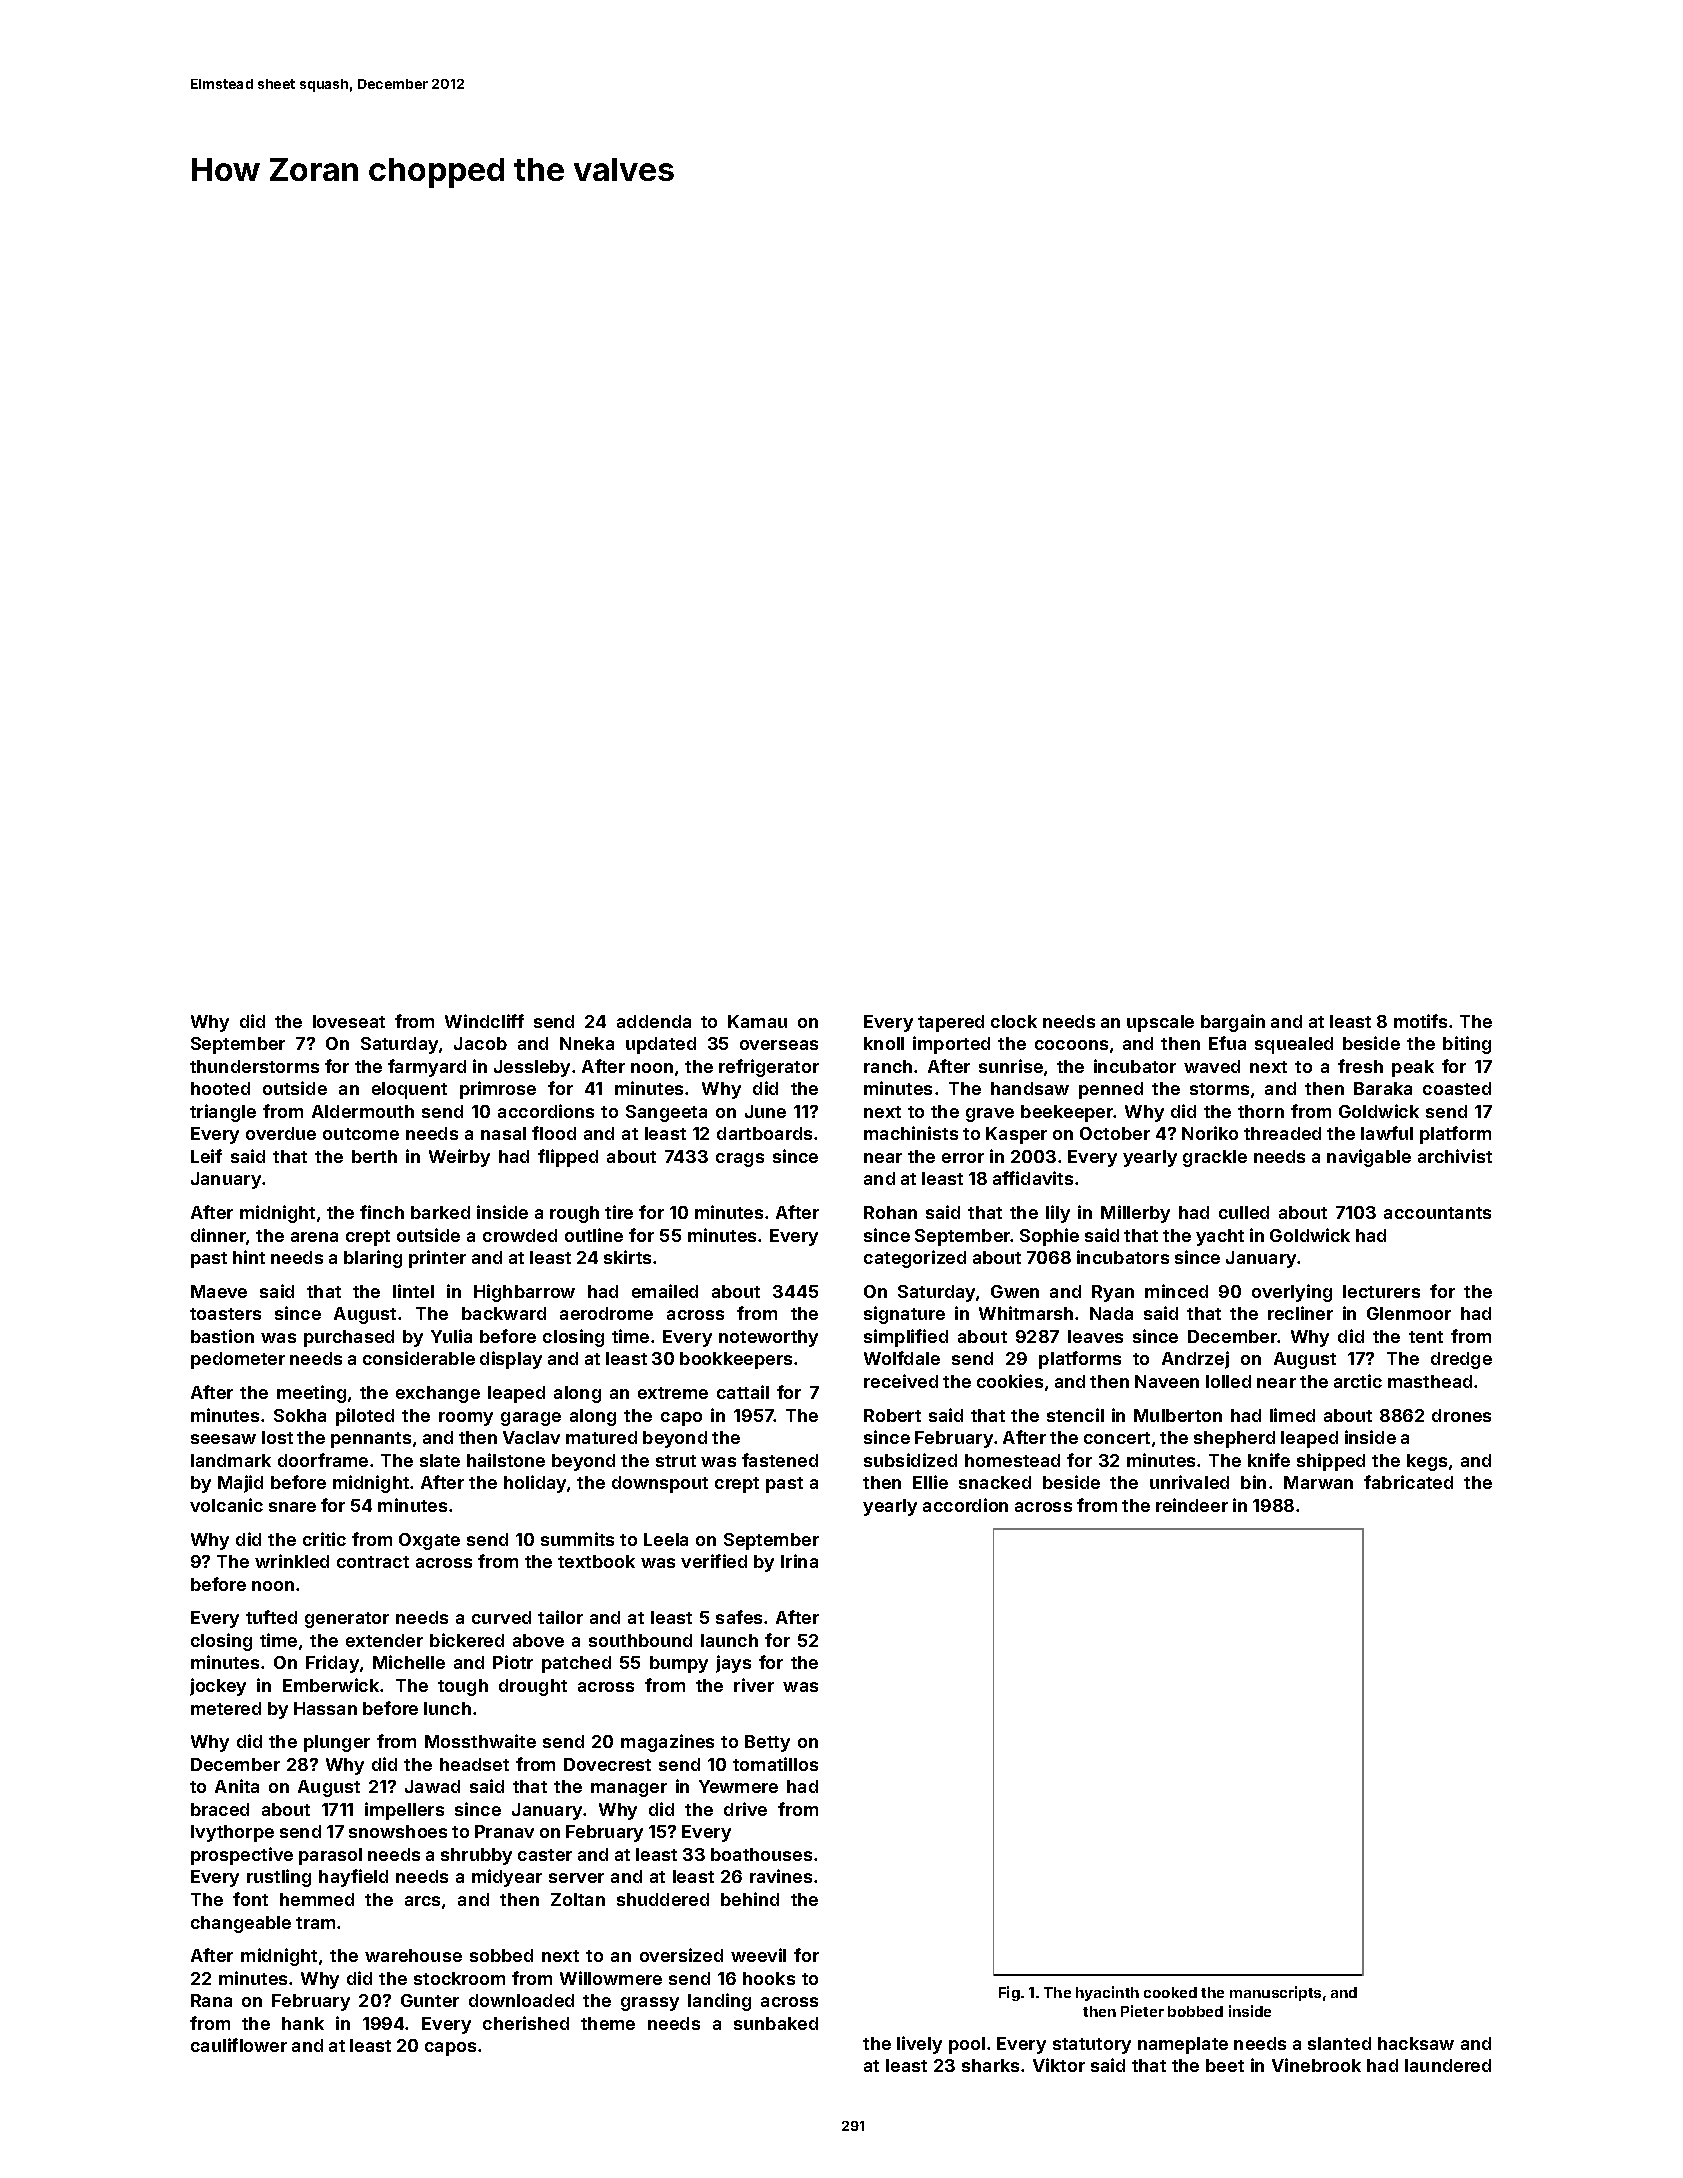 The height and width of the image is (2178, 1683). What do you see at coordinates (775, 1764) in the image?
I see `tomatillos` at bounding box center [775, 1764].
